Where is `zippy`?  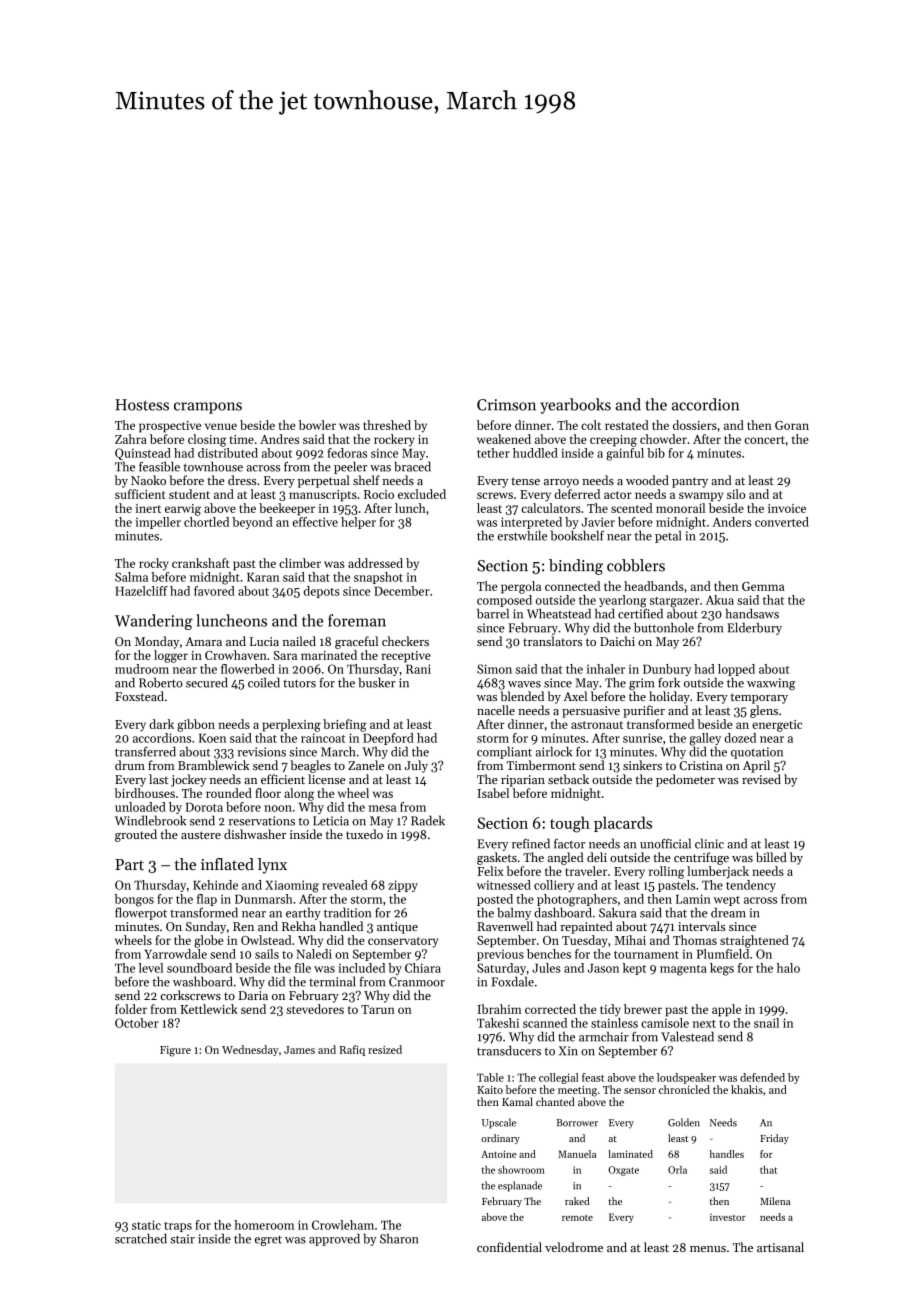 zippy is located at coordinates (403, 886).
